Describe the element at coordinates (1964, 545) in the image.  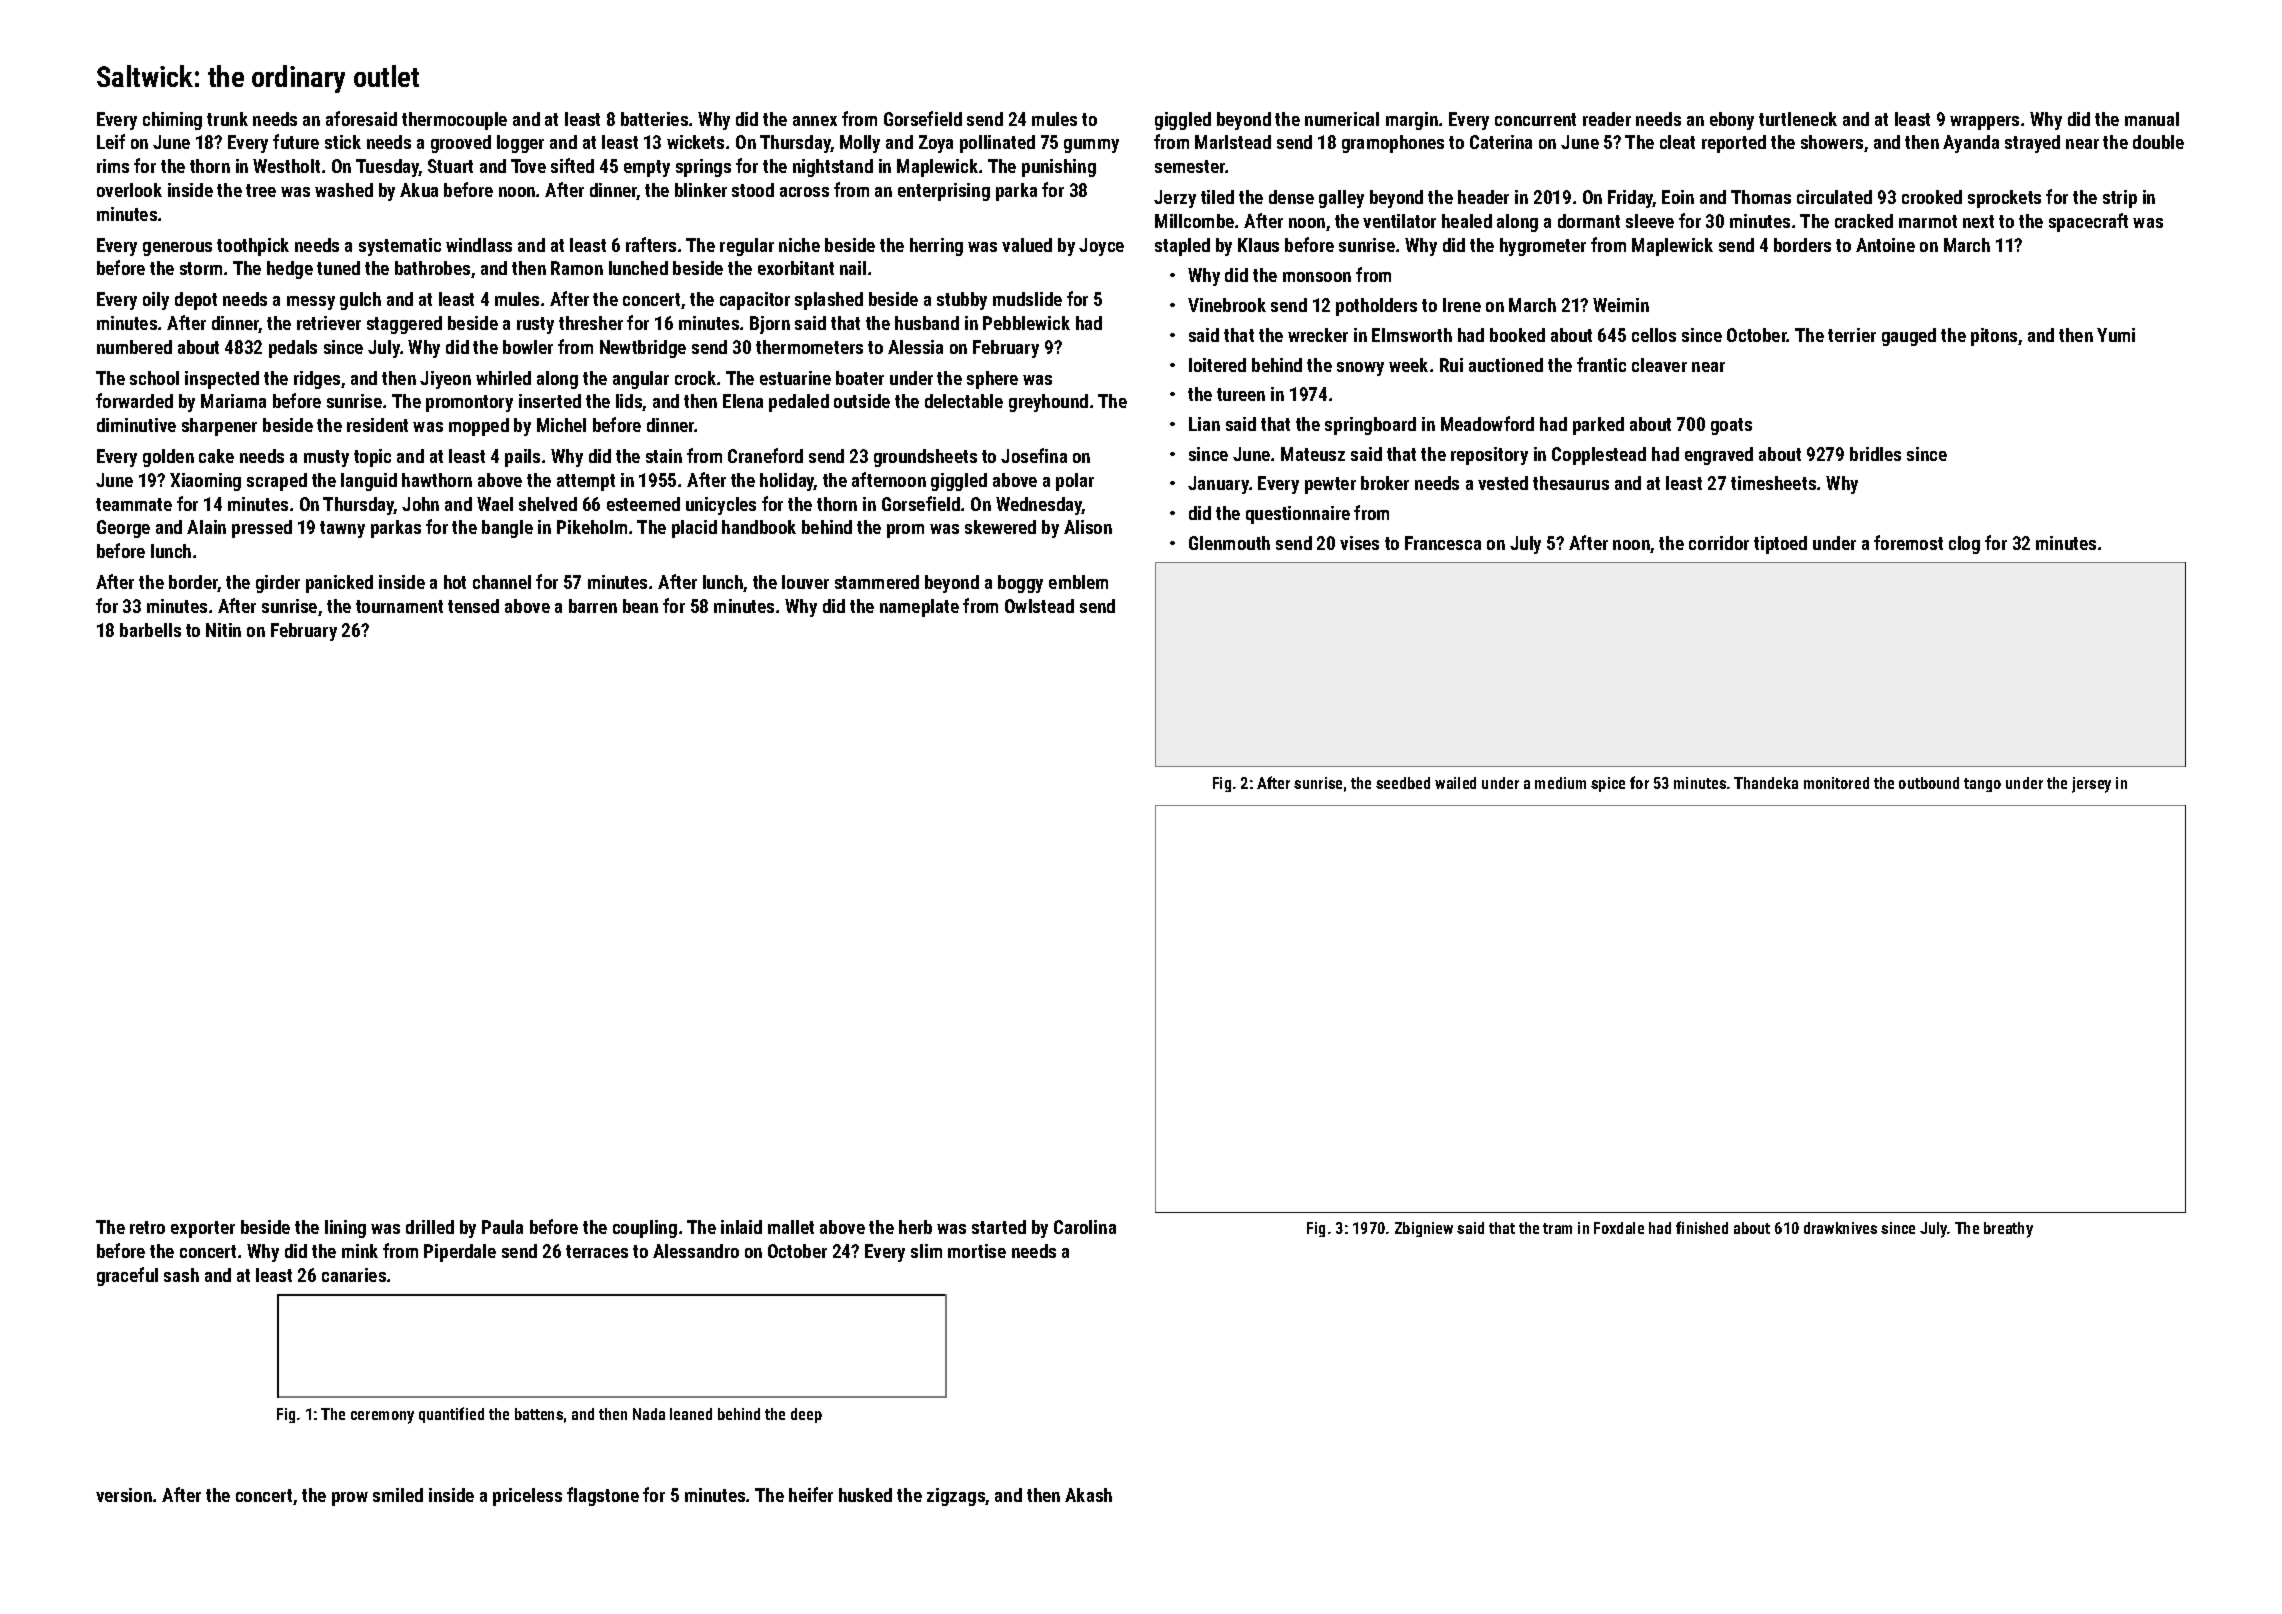
I see `clog` at that location.
